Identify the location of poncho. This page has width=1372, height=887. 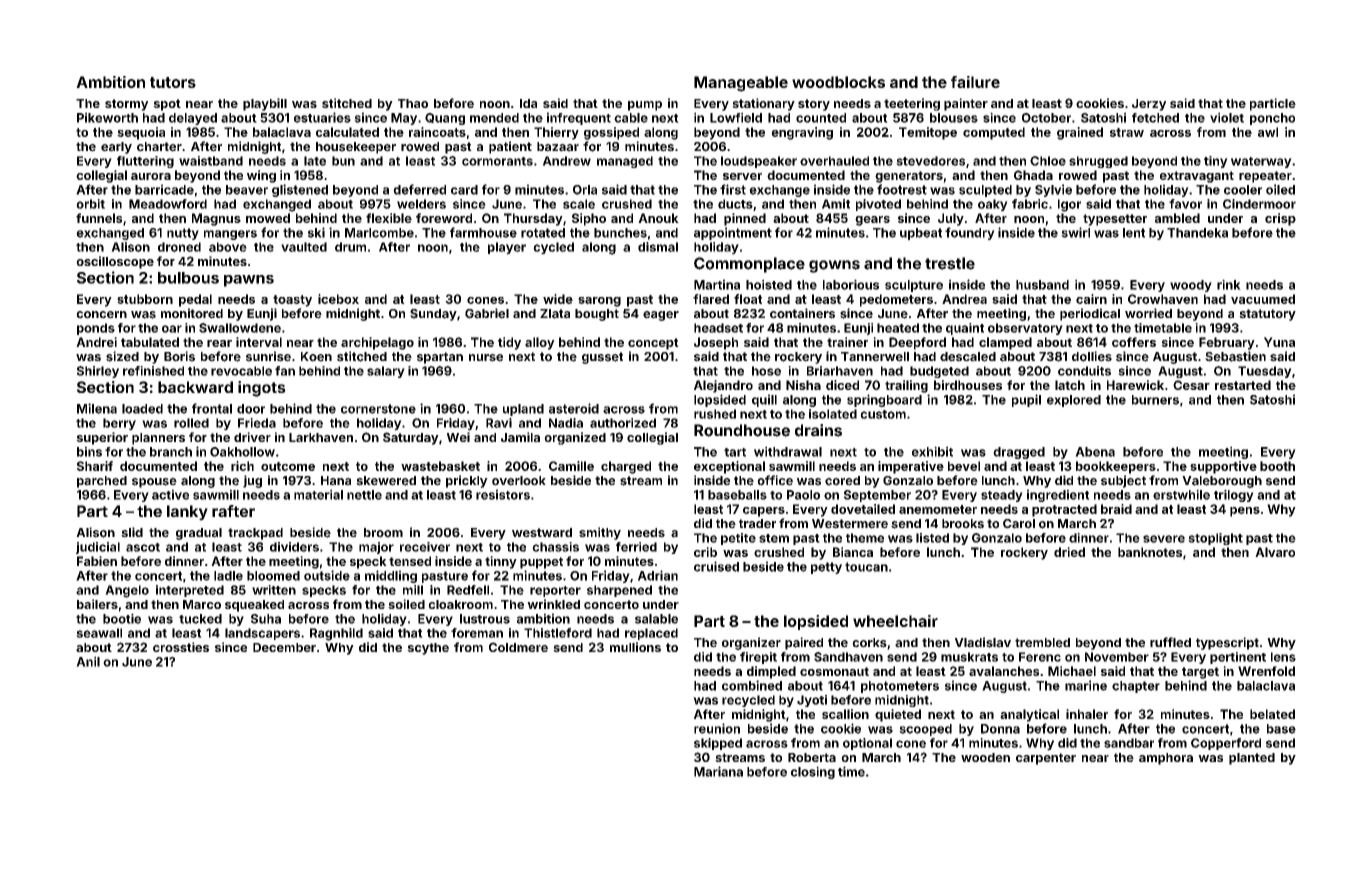
(1272, 119).
